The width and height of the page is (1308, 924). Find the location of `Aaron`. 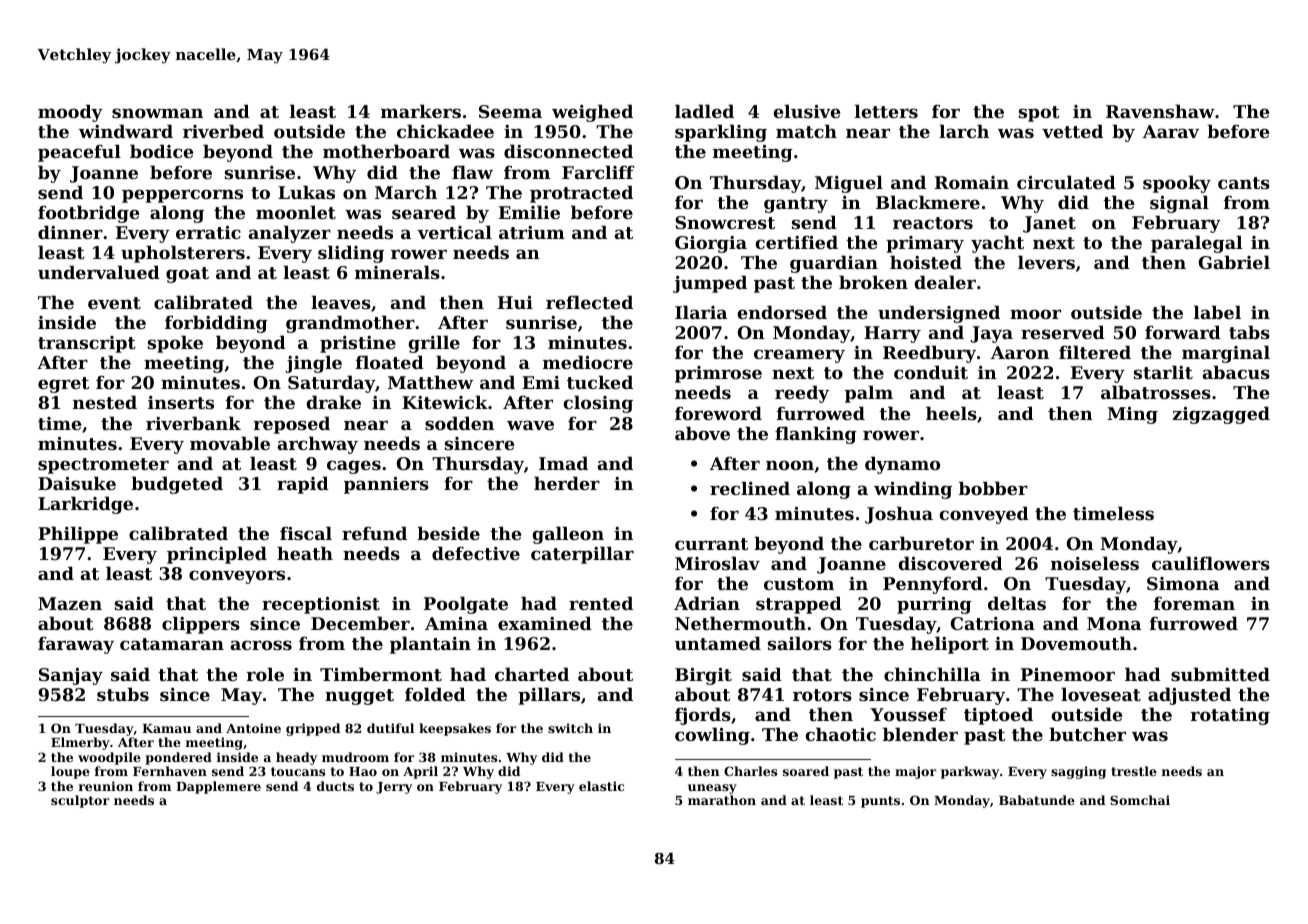

Aaron is located at coordinates (1020, 352).
